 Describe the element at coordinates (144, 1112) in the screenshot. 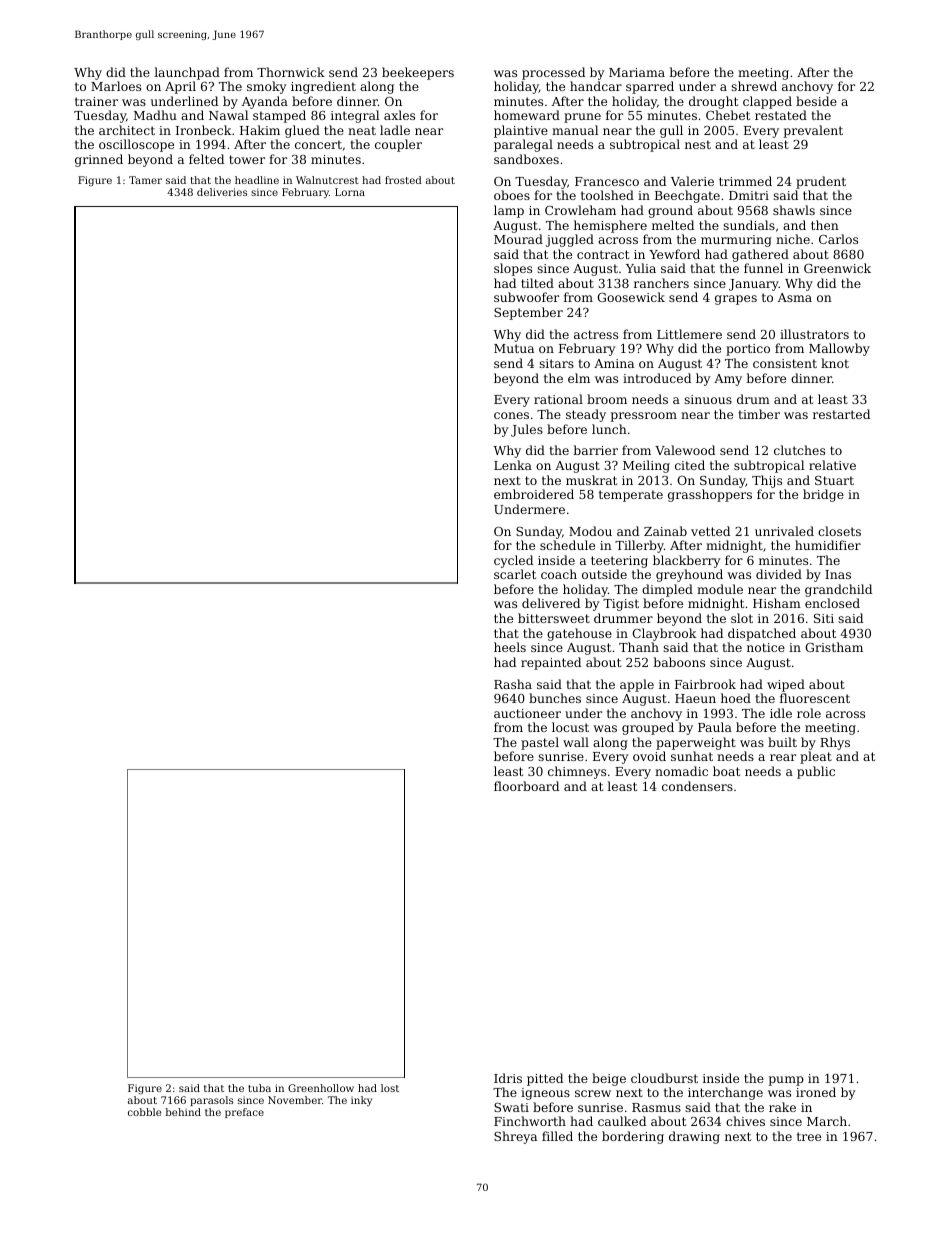

I see `cobble` at that location.
